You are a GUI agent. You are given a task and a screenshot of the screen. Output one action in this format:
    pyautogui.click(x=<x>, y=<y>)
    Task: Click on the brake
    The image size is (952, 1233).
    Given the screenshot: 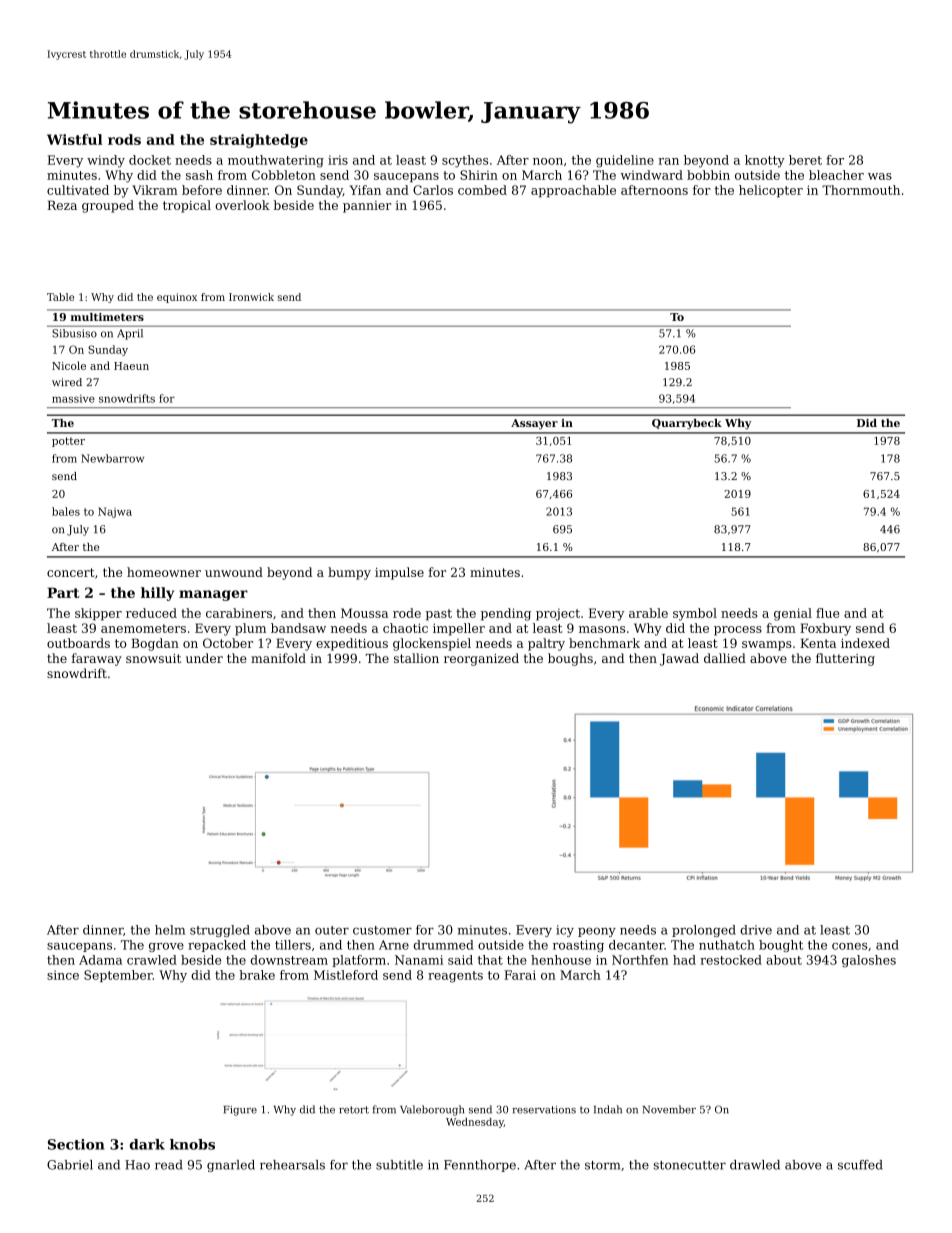 What is the action you would take?
    pyautogui.click(x=257, y=975)
